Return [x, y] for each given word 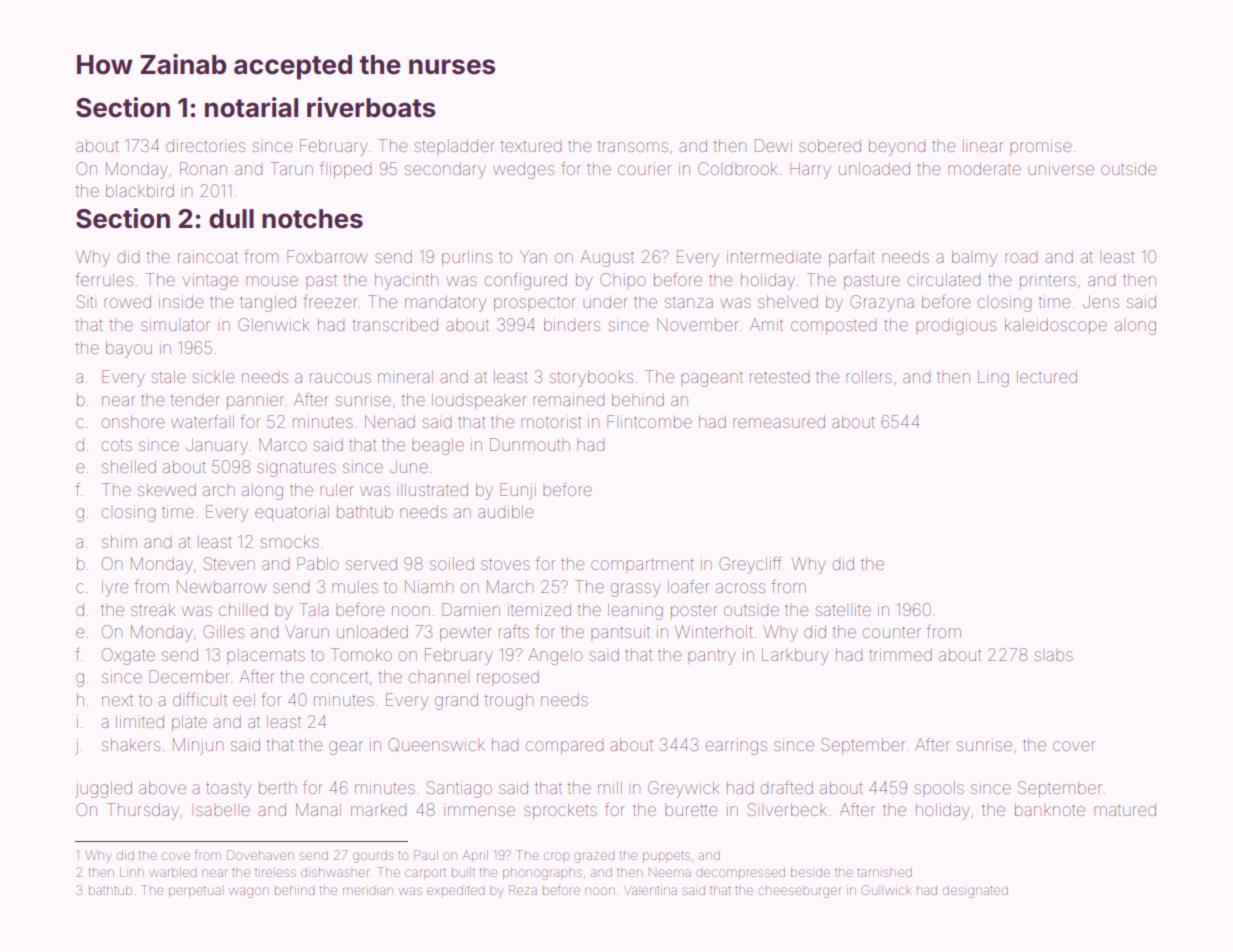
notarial [251, 107]
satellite [843, 609]
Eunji [518, 491]
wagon [249, 892]
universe [1061, 168]
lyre [115, 588]
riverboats [371, 107]
